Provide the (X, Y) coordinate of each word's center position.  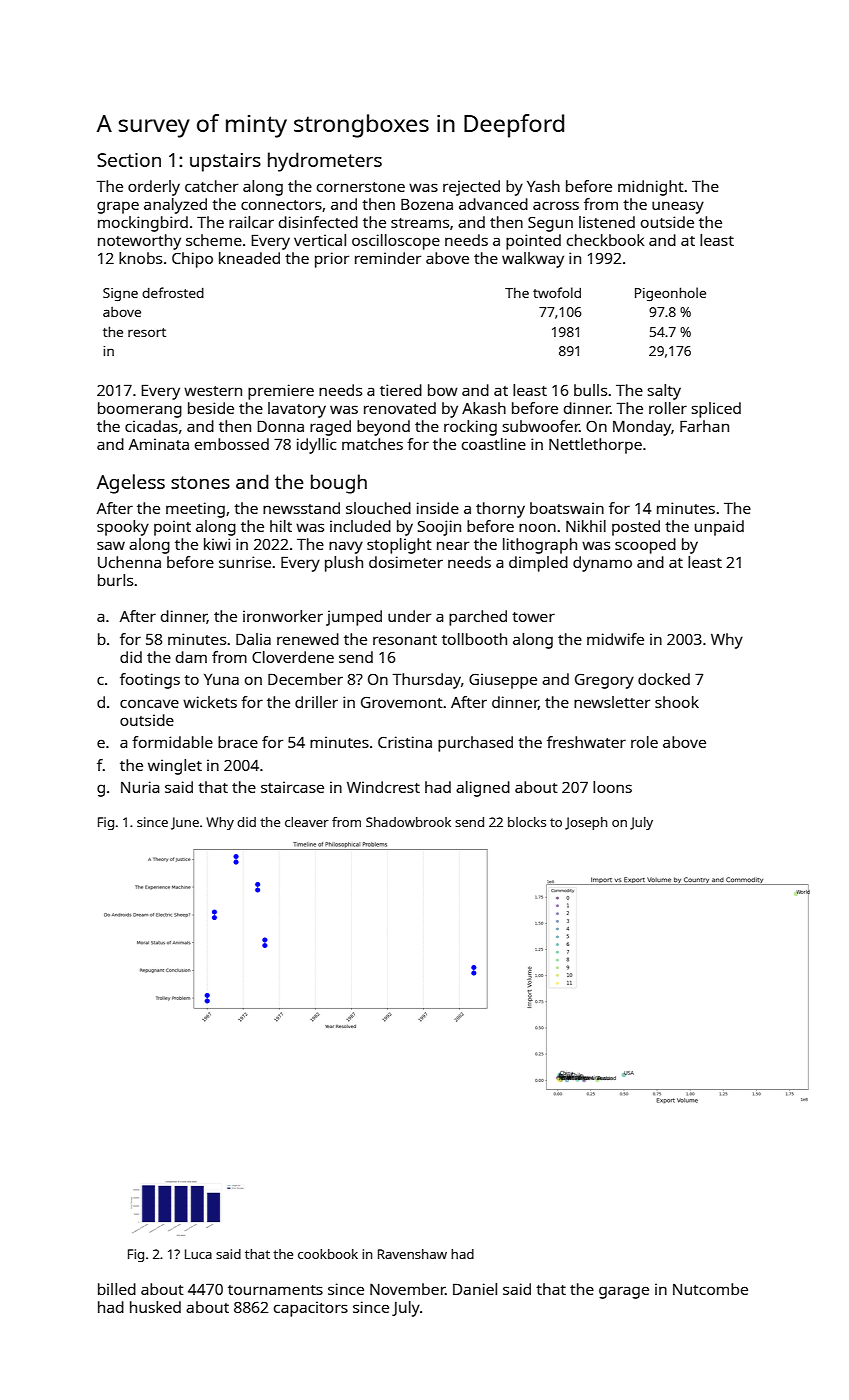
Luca (198, 1254)
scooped (645, 546)
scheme (214, 240)
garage (624, 1292)
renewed (308, 639)
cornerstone (361, 187)
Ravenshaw (412, 1254)
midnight (651, 188)
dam (191, 657)
